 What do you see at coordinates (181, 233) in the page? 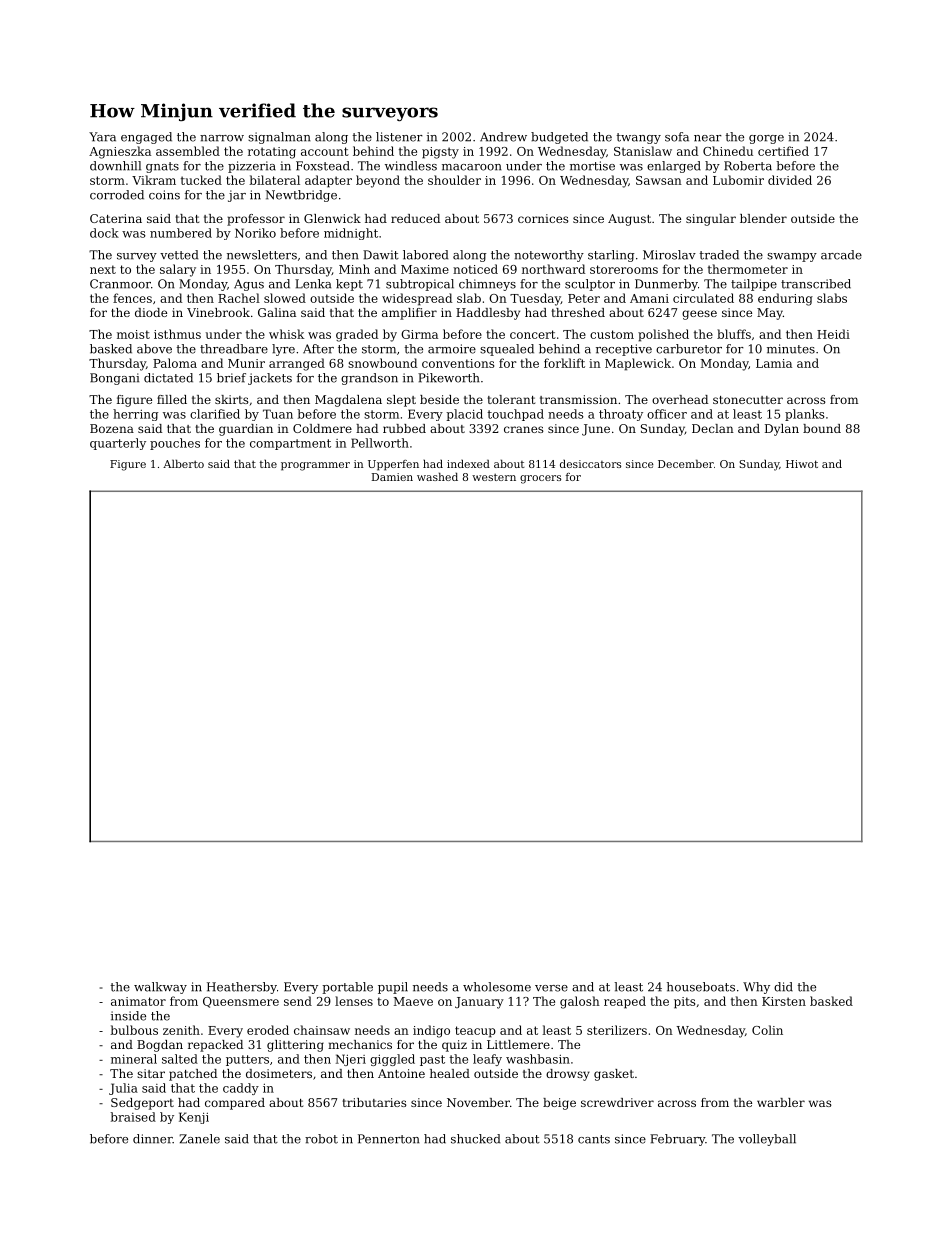
I see `numbered` at bounding box center [181, 233].
